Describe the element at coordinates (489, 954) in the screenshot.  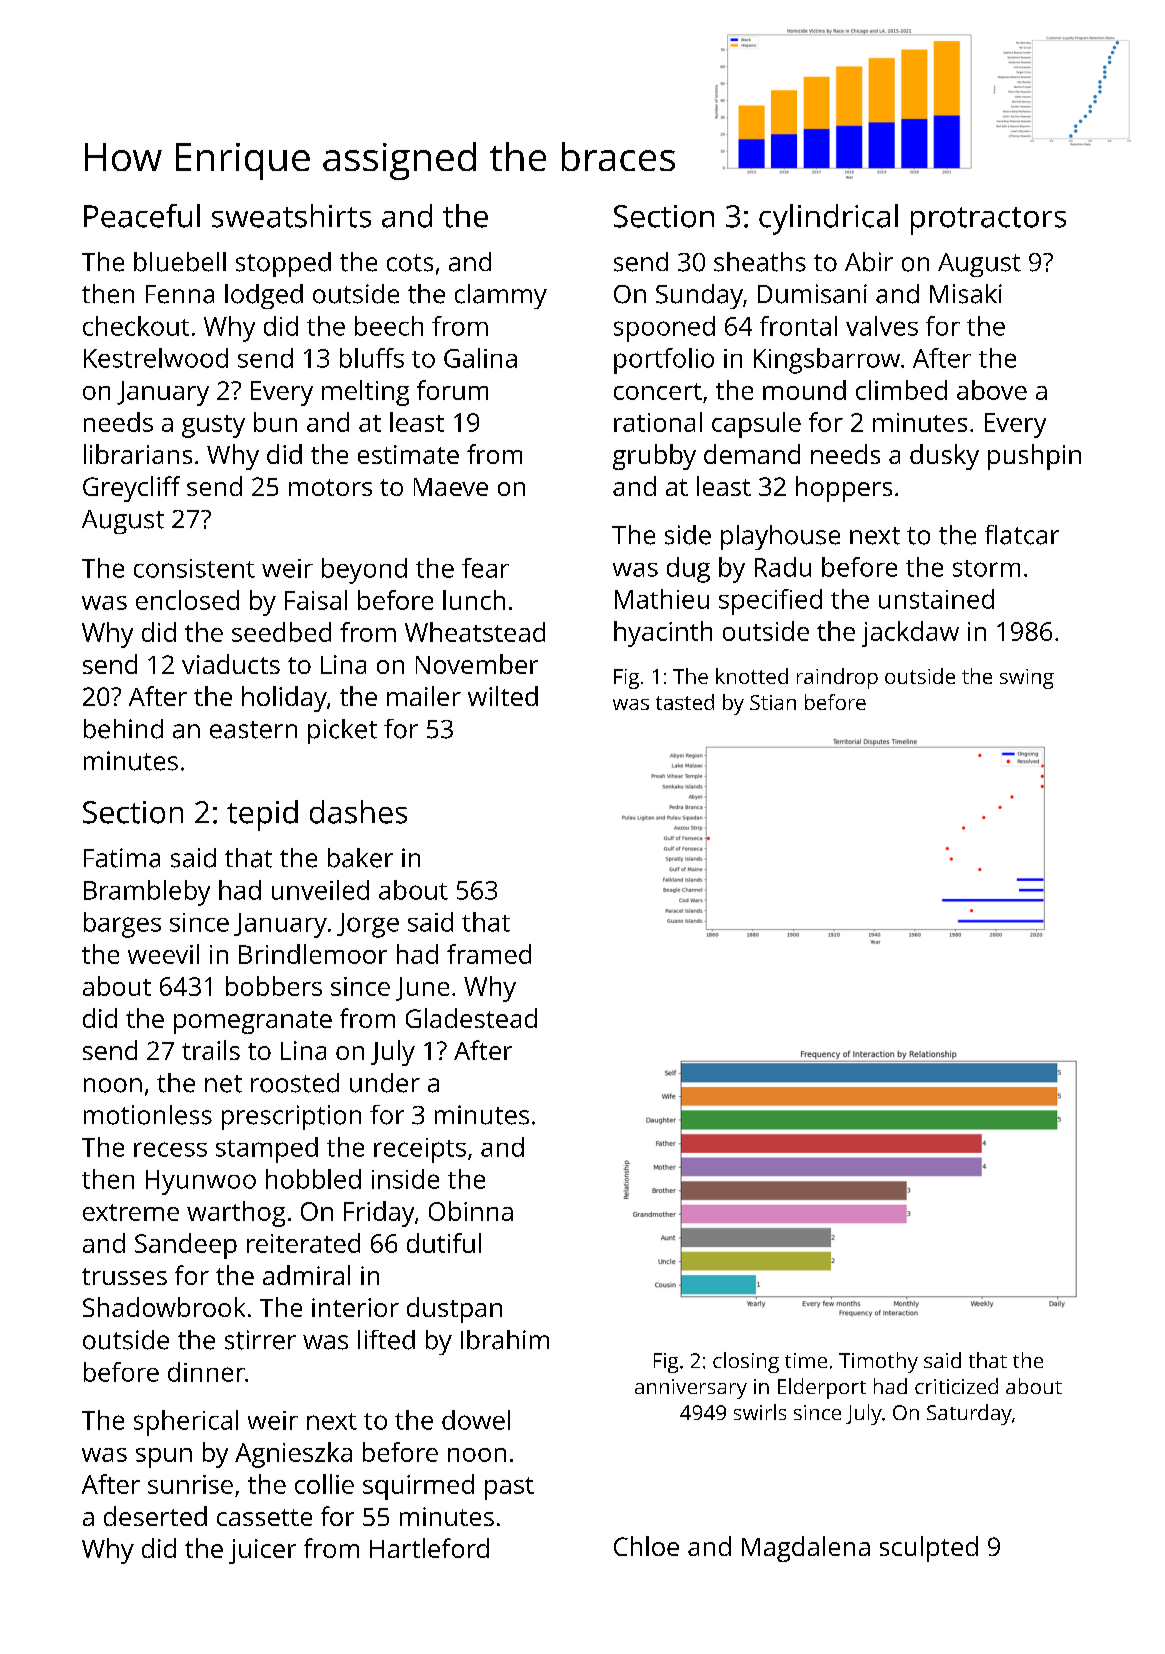
I see `framed` at that location.
